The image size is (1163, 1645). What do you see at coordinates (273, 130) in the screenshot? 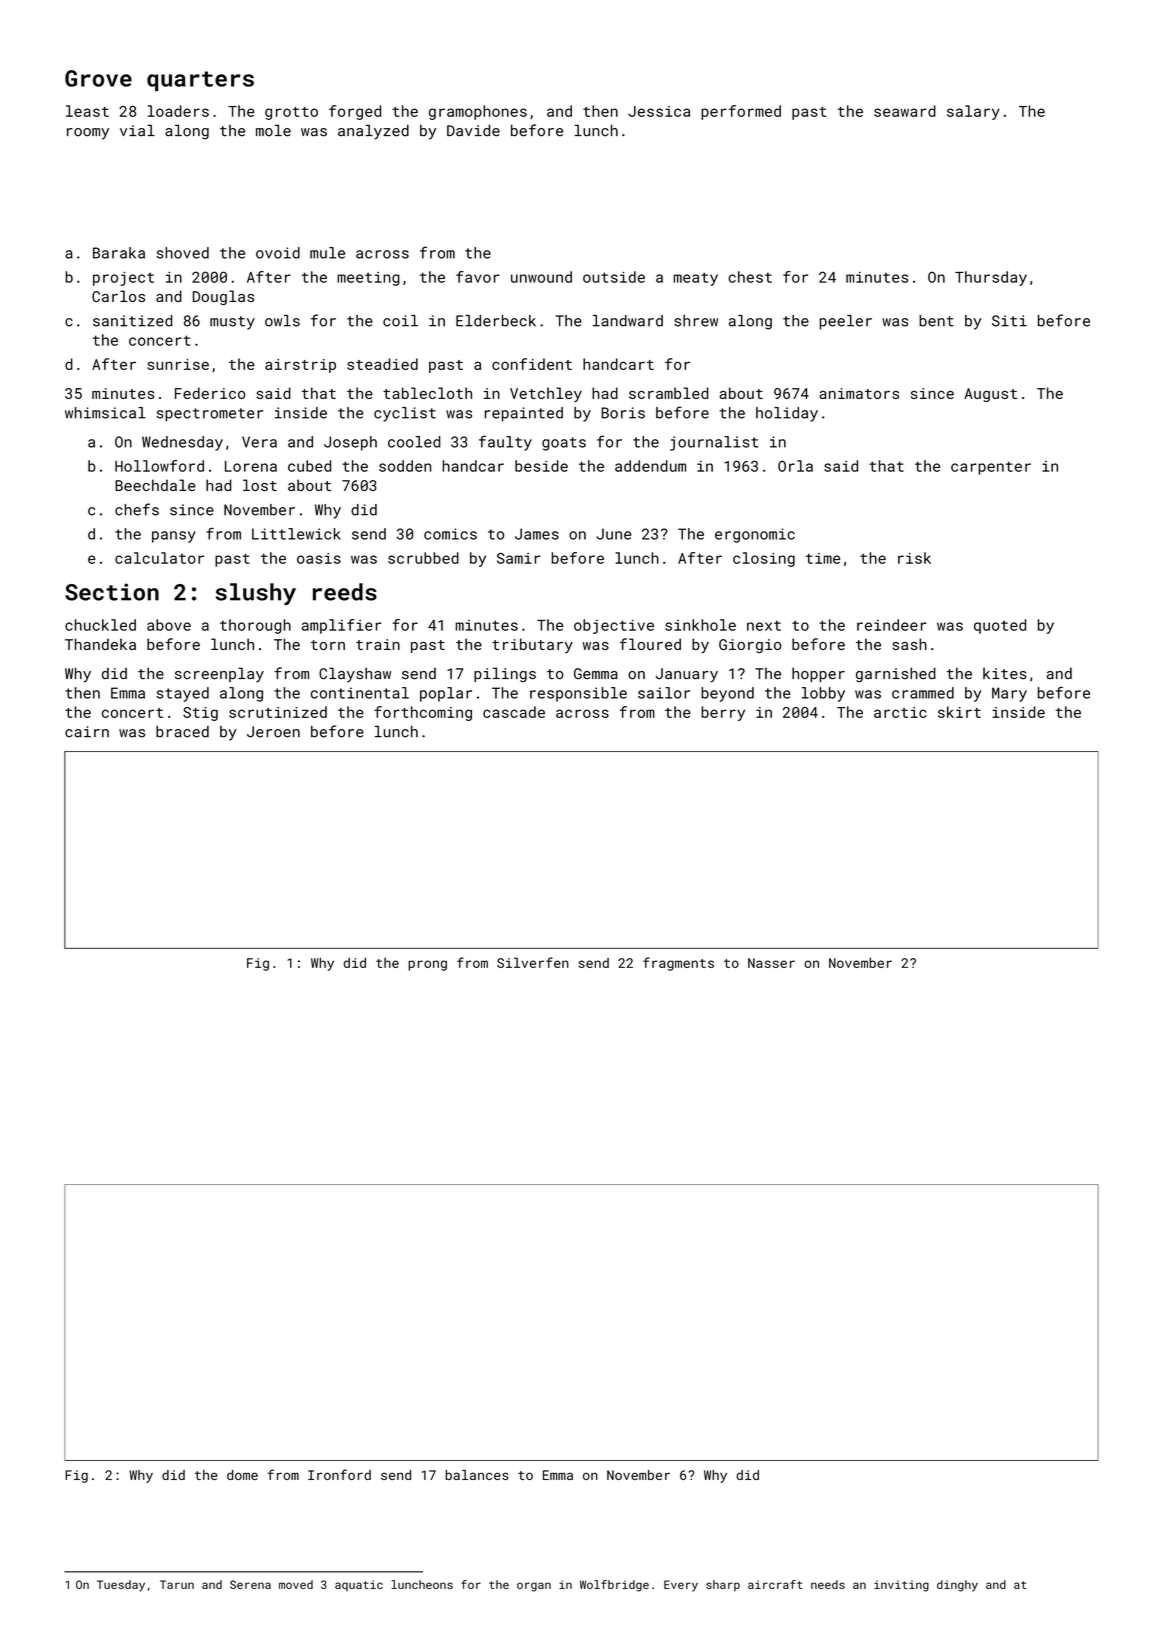
I see `mole` at bounding box center [273, 130].
